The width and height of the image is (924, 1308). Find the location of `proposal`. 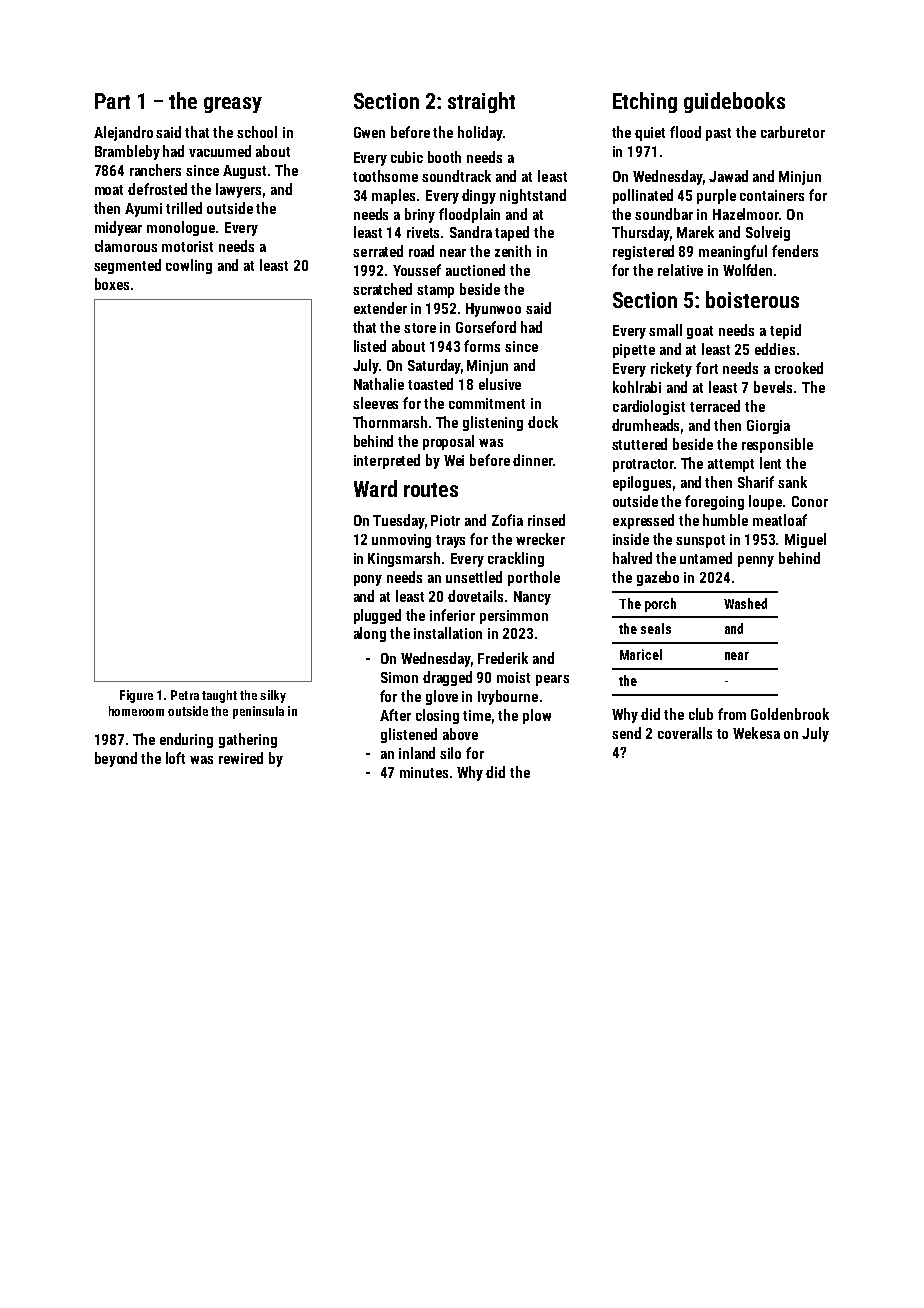

proposal is located at coordinates (448, 442).
